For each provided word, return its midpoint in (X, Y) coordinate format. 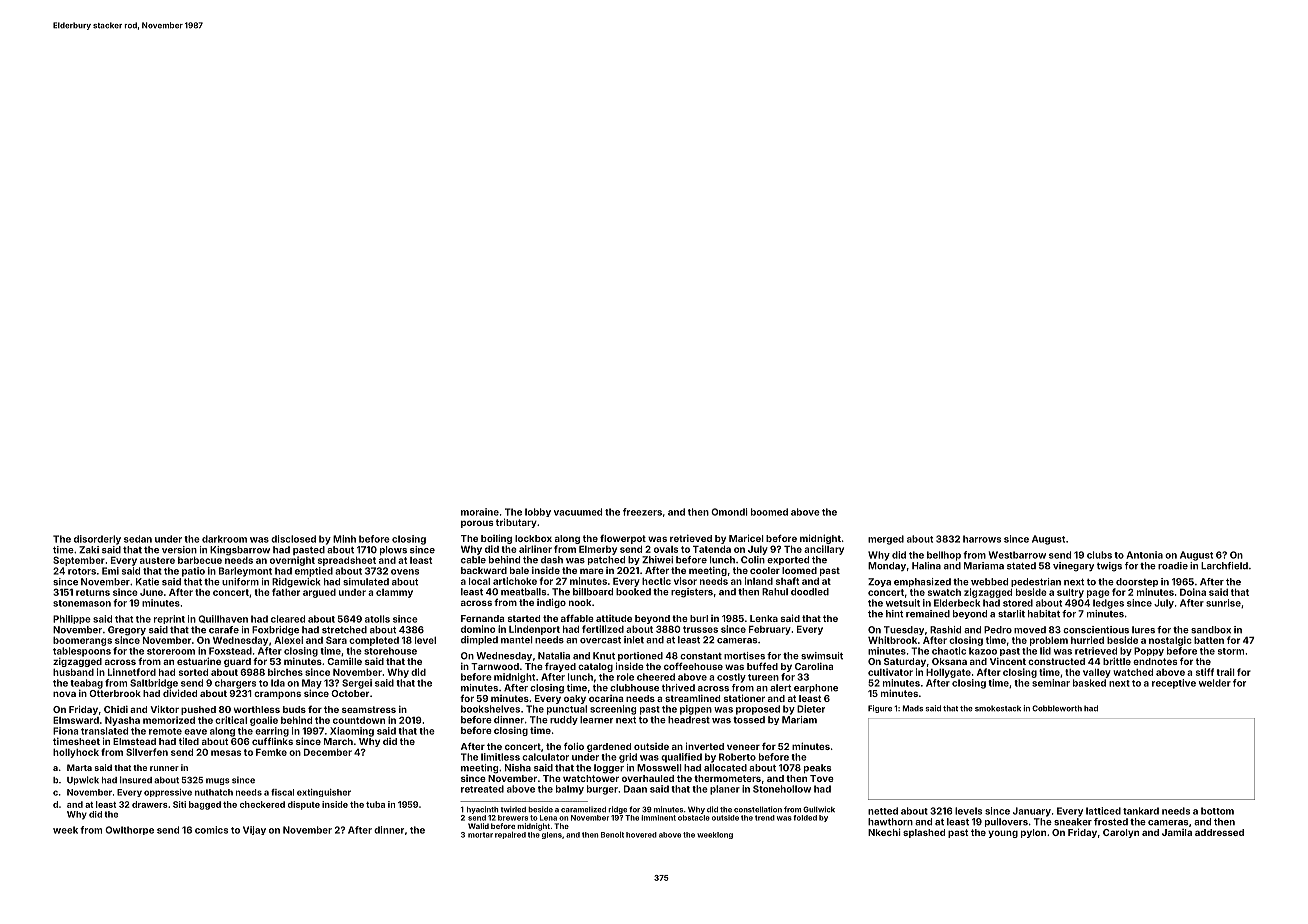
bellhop (944, 556)
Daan (635, 789)
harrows (982, 539)
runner (164, 768)
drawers (150, 804)
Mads (913, 708)
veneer (743, 747)
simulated (366, 582)
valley (1097, 673)
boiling (496, 539)
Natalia (554, 656)
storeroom (171, 651)
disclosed (293, 539)
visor (685, 581)
